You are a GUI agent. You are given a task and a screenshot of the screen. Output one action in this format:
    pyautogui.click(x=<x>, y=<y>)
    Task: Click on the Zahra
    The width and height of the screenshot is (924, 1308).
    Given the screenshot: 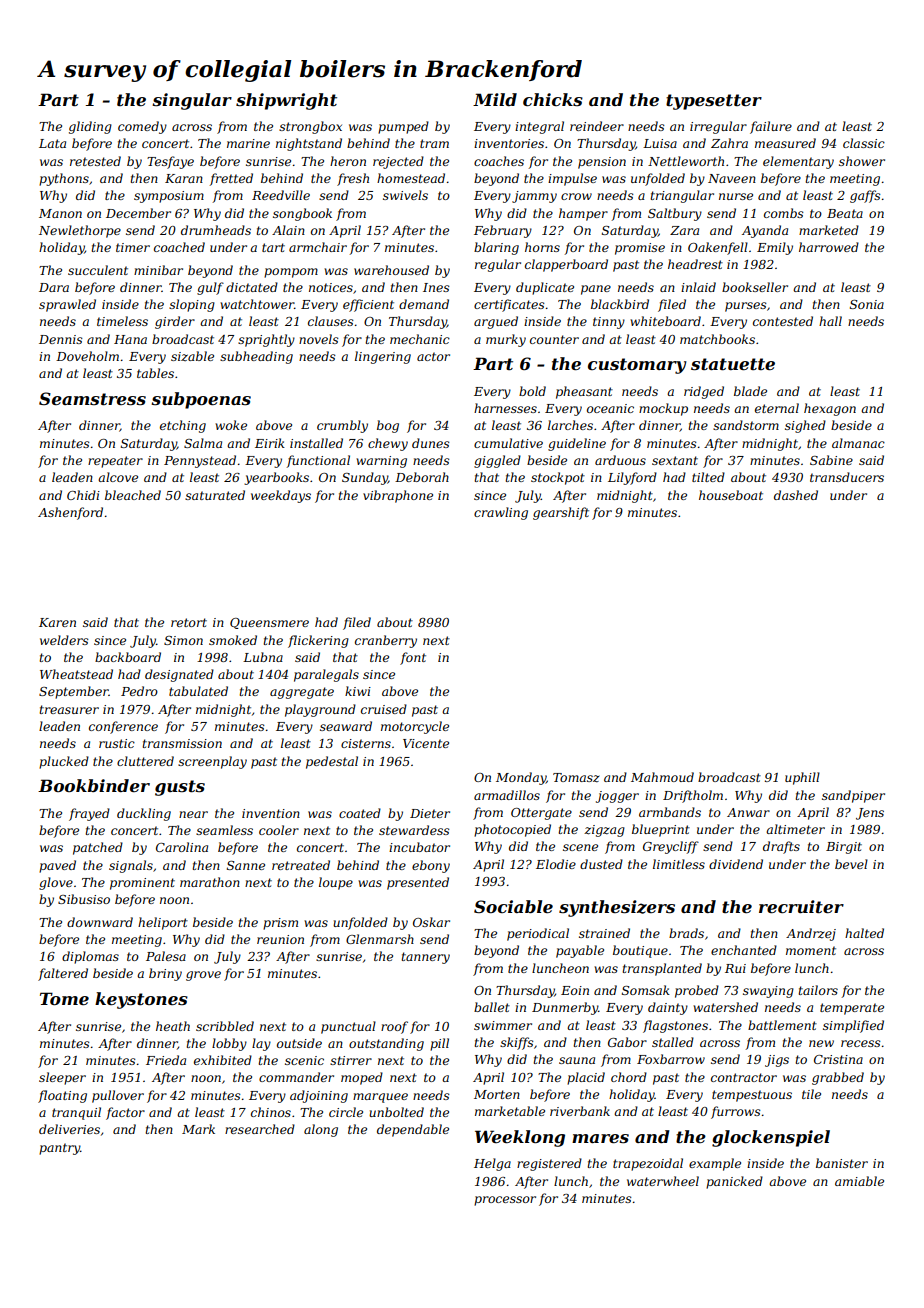 What is the action you would take?
    pyautogui.click(x=729, y=143)
